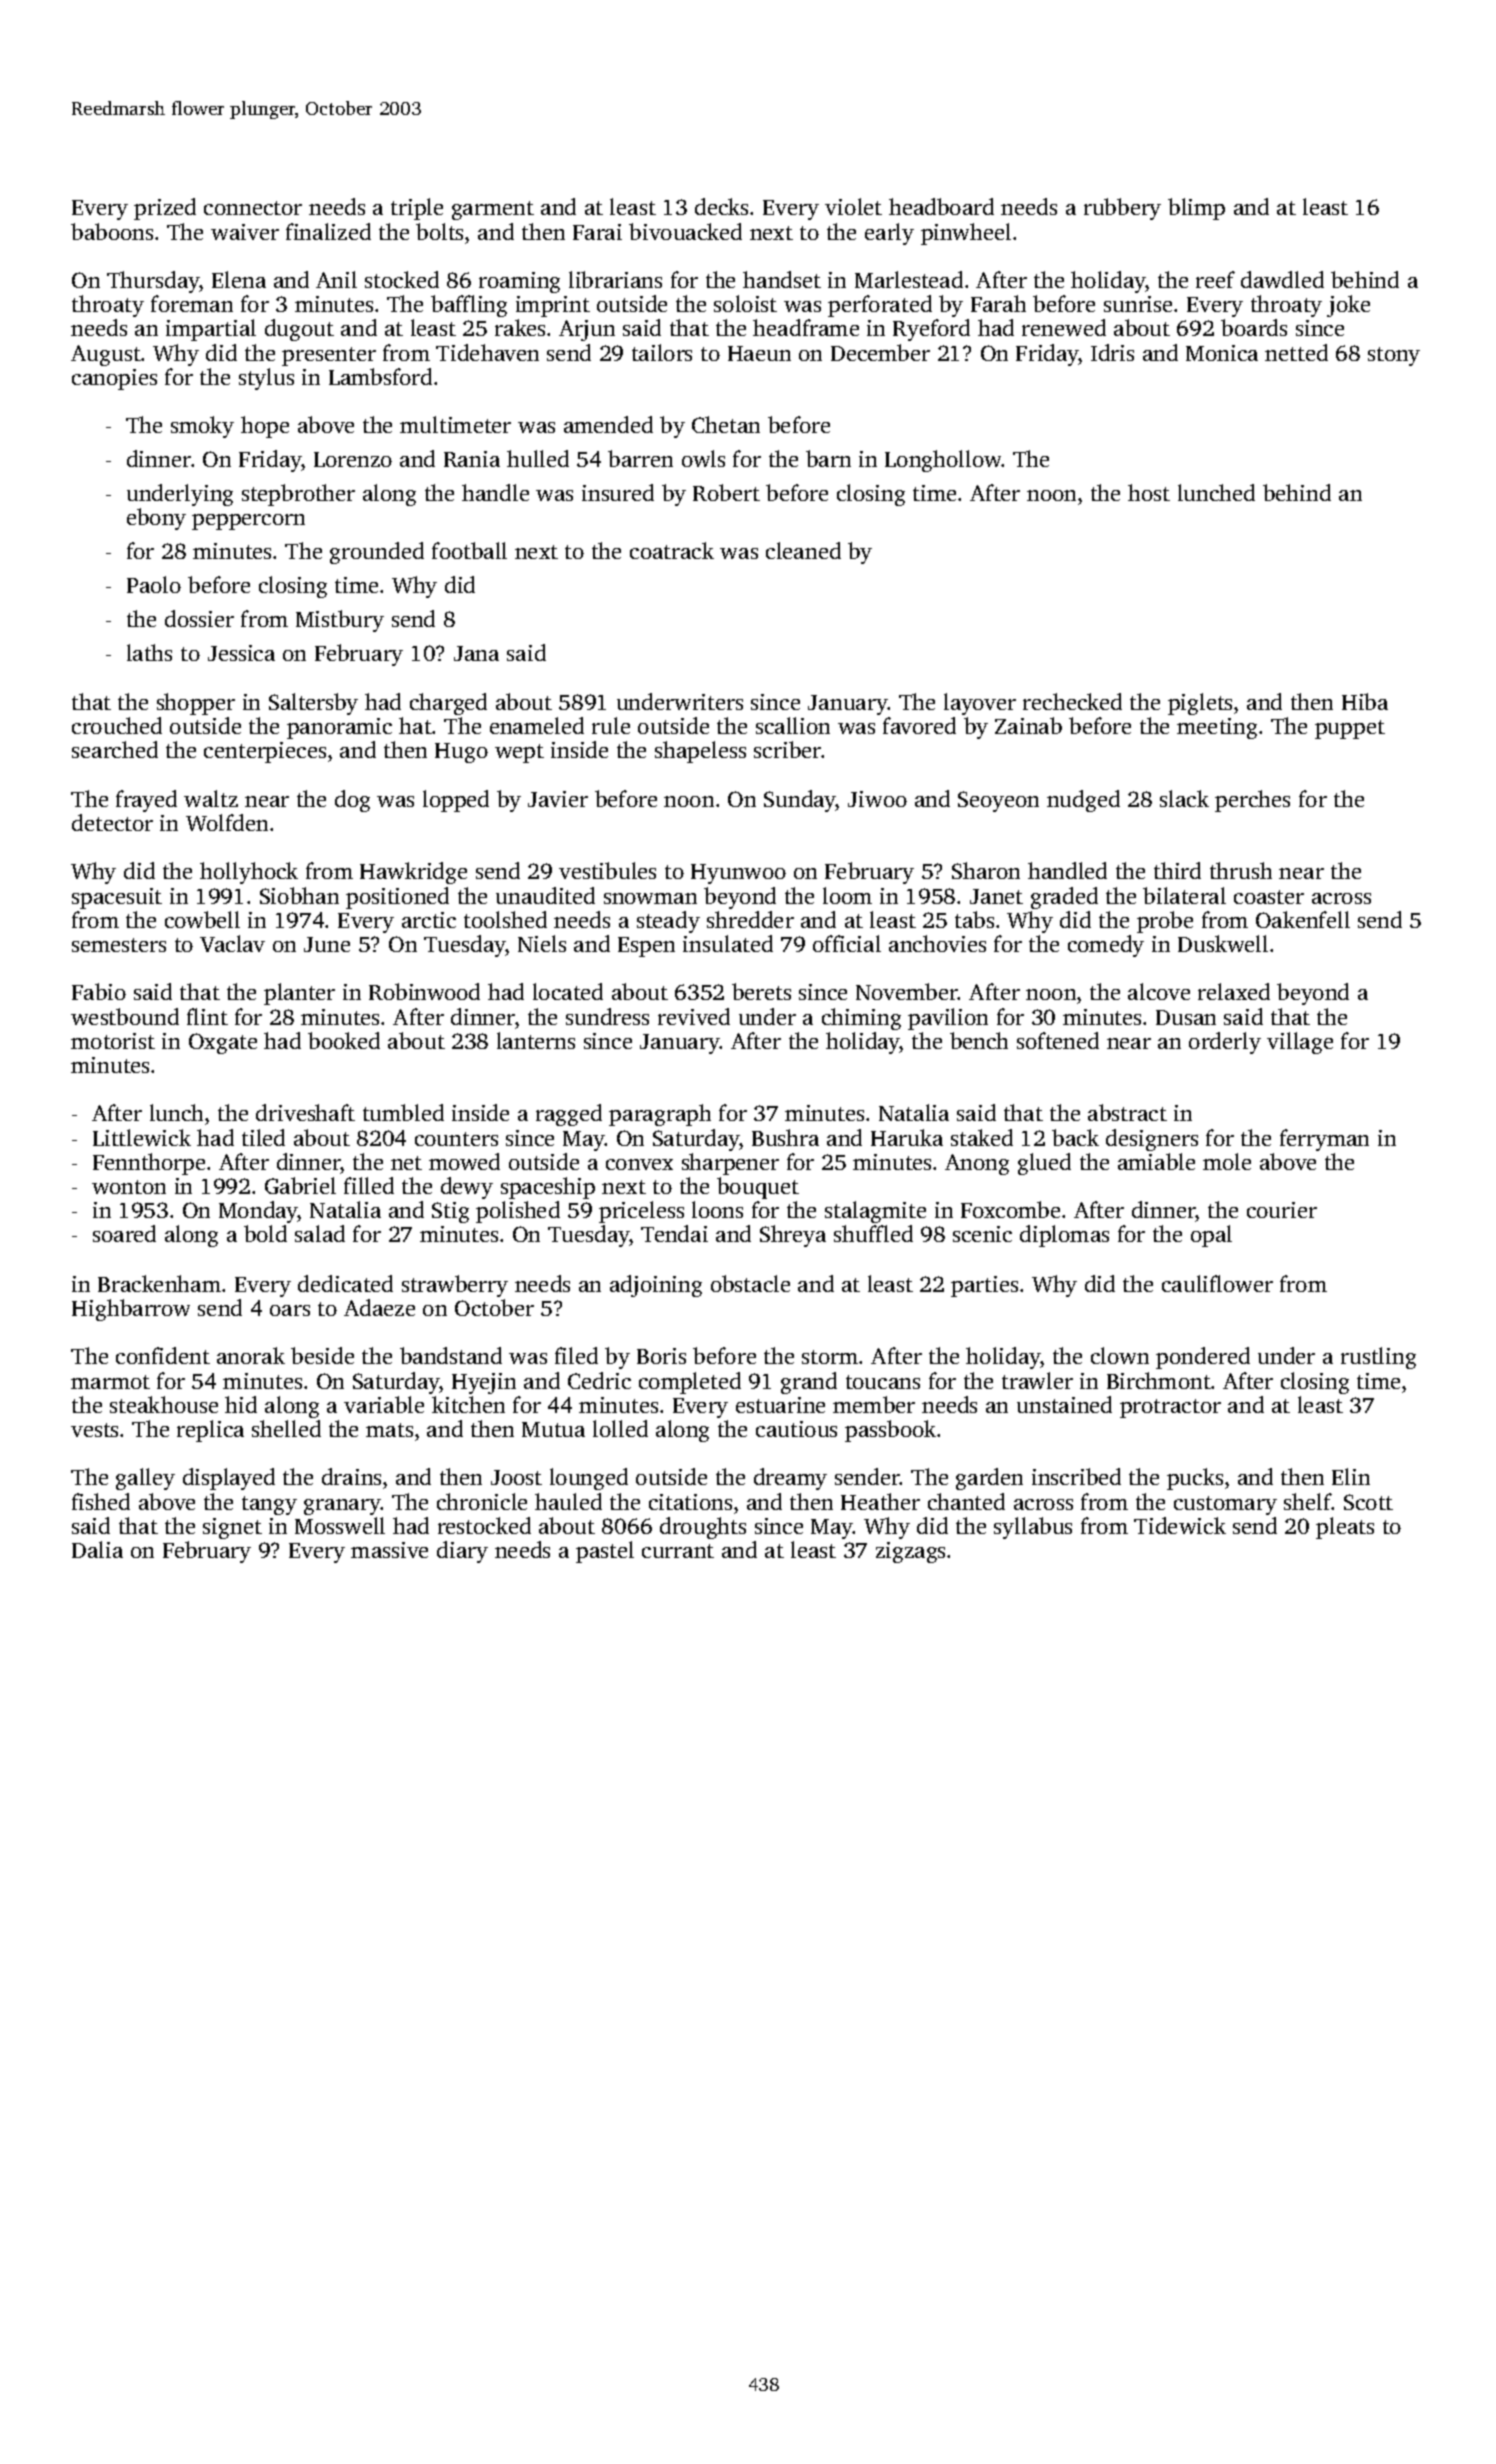 The image size is (1496, 2464). What do you see at coordinates (94, 1430) in the image?
I see `vests` at bounding box center [94, 1430].
